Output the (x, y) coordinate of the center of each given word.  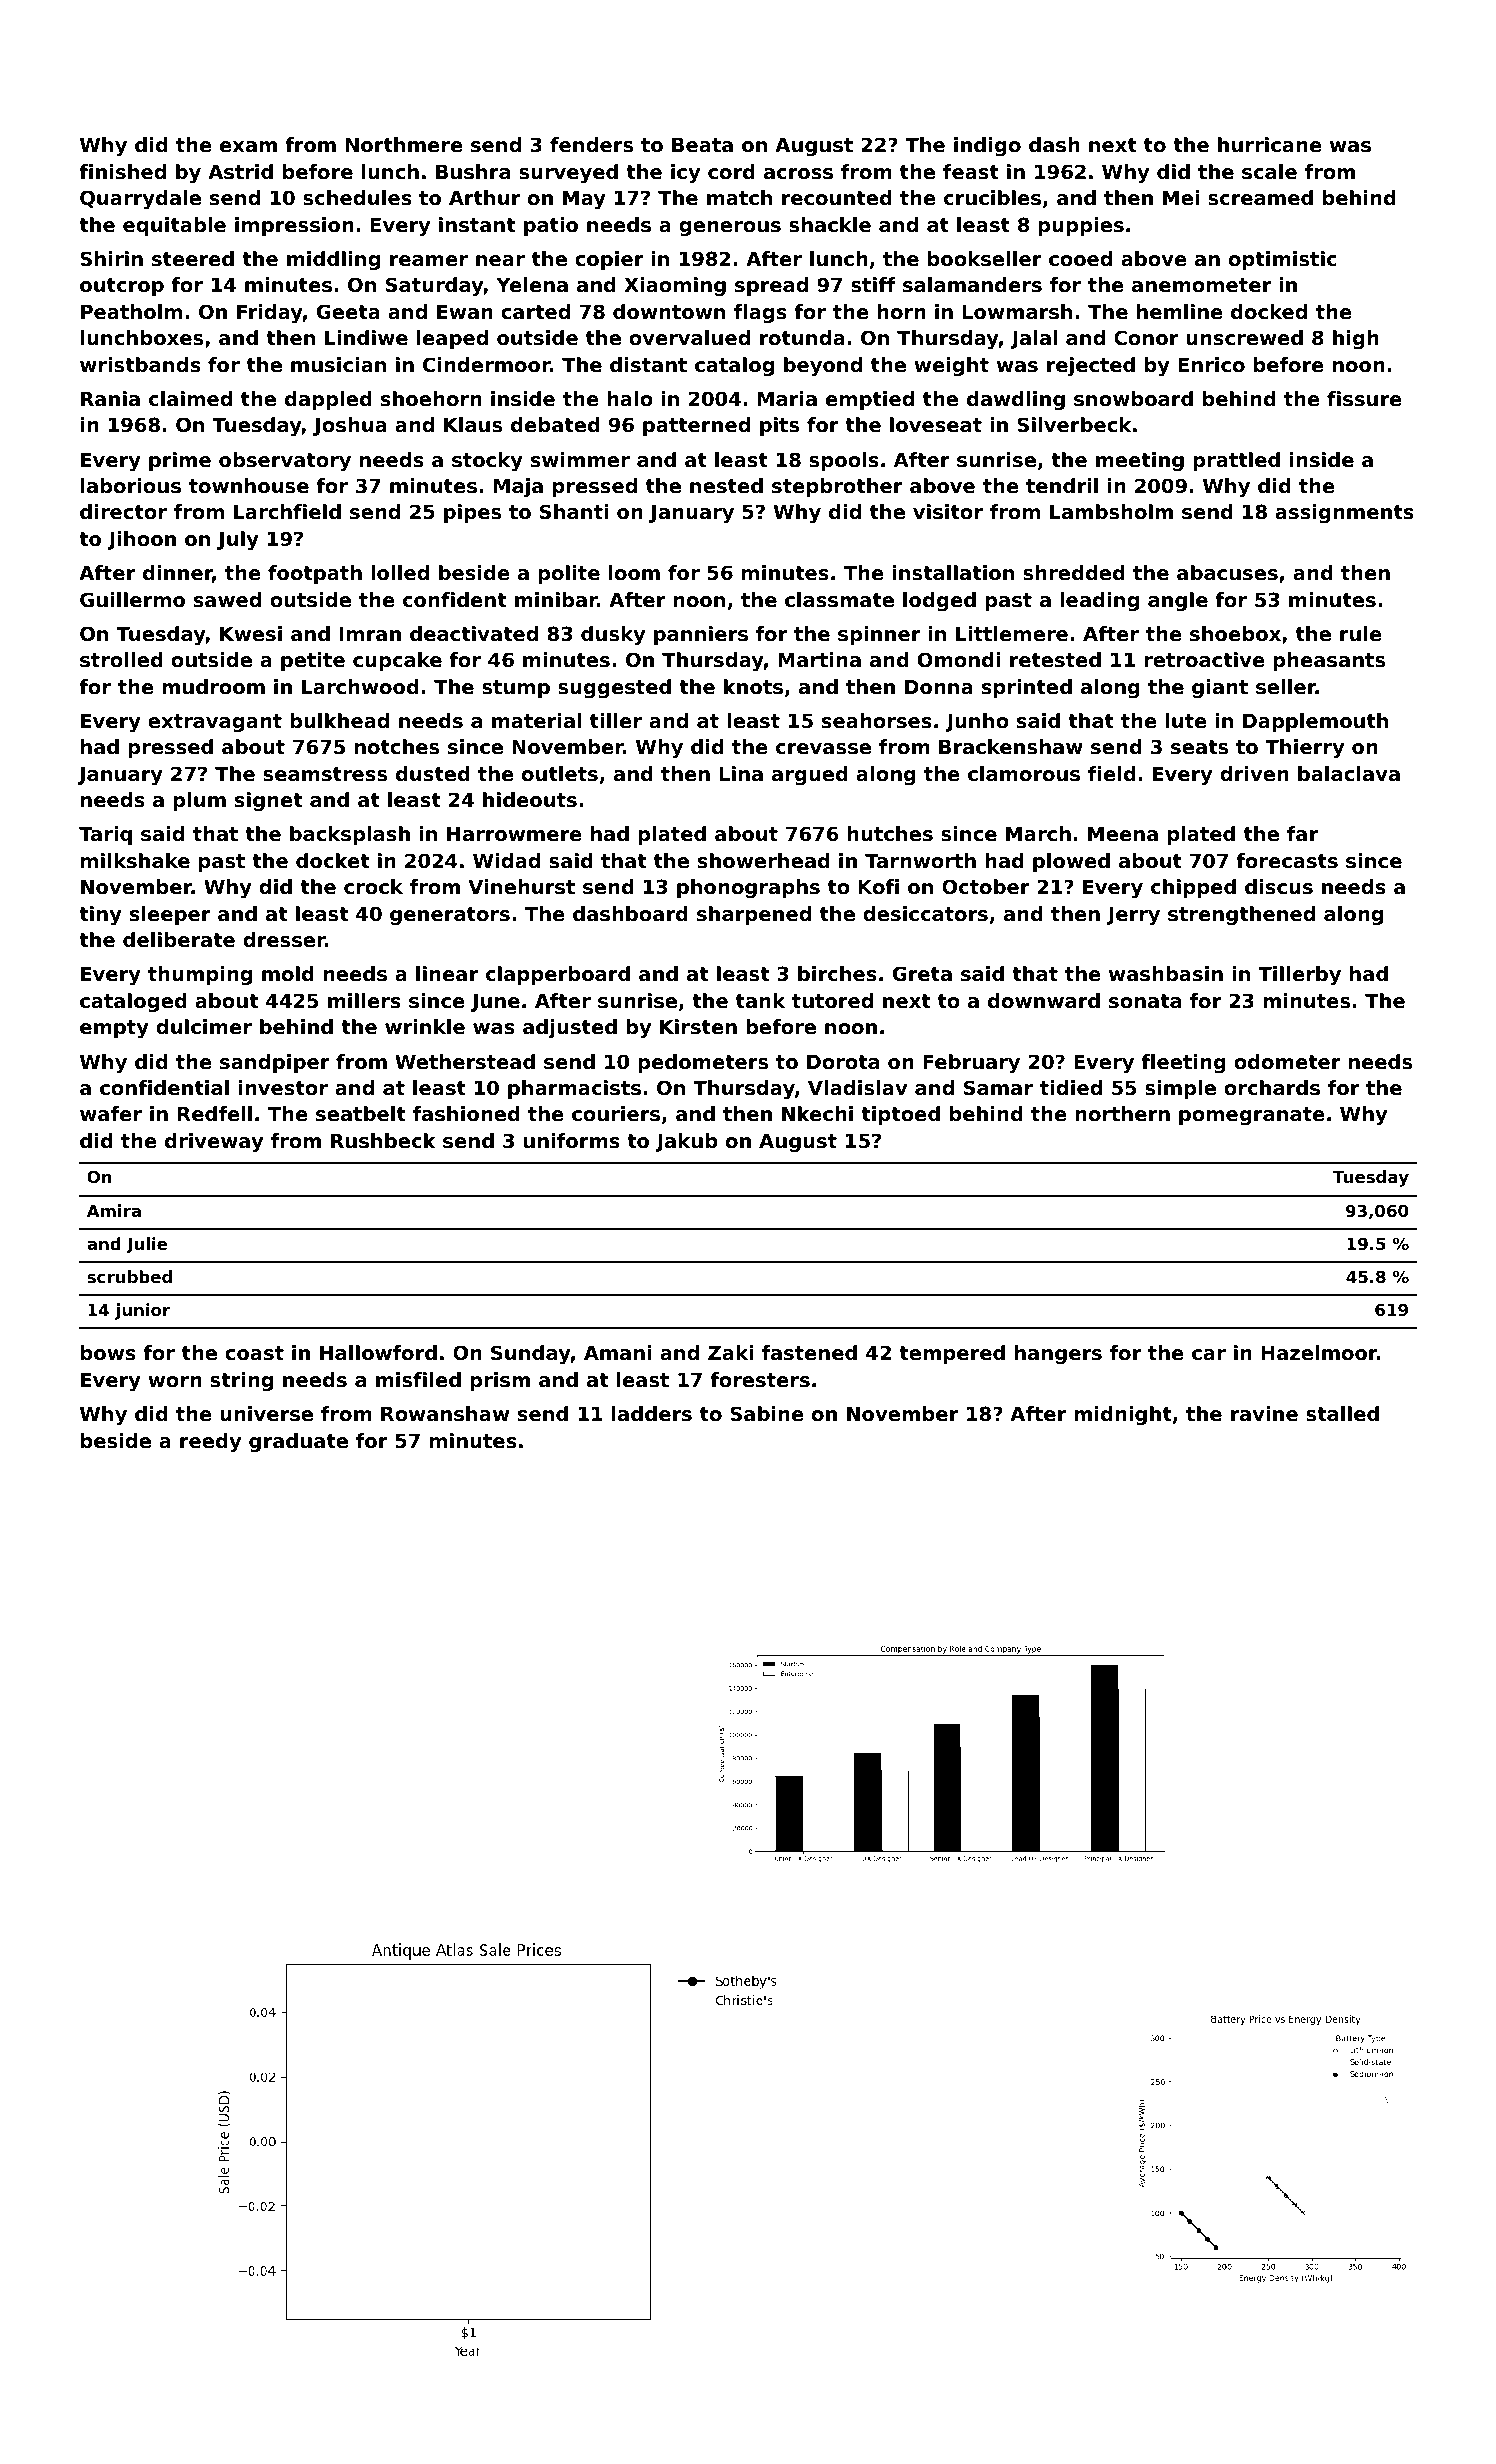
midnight (1123, 1415)
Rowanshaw (445, 1414)
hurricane (1270, 145)
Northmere (404, 145)
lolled (400, 573)
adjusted (570, 1028)
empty (114, 1029)
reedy (210, 1442)
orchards (1272, 1088)
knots (753, 687)
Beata (702, 145)
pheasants (1329, 661)
